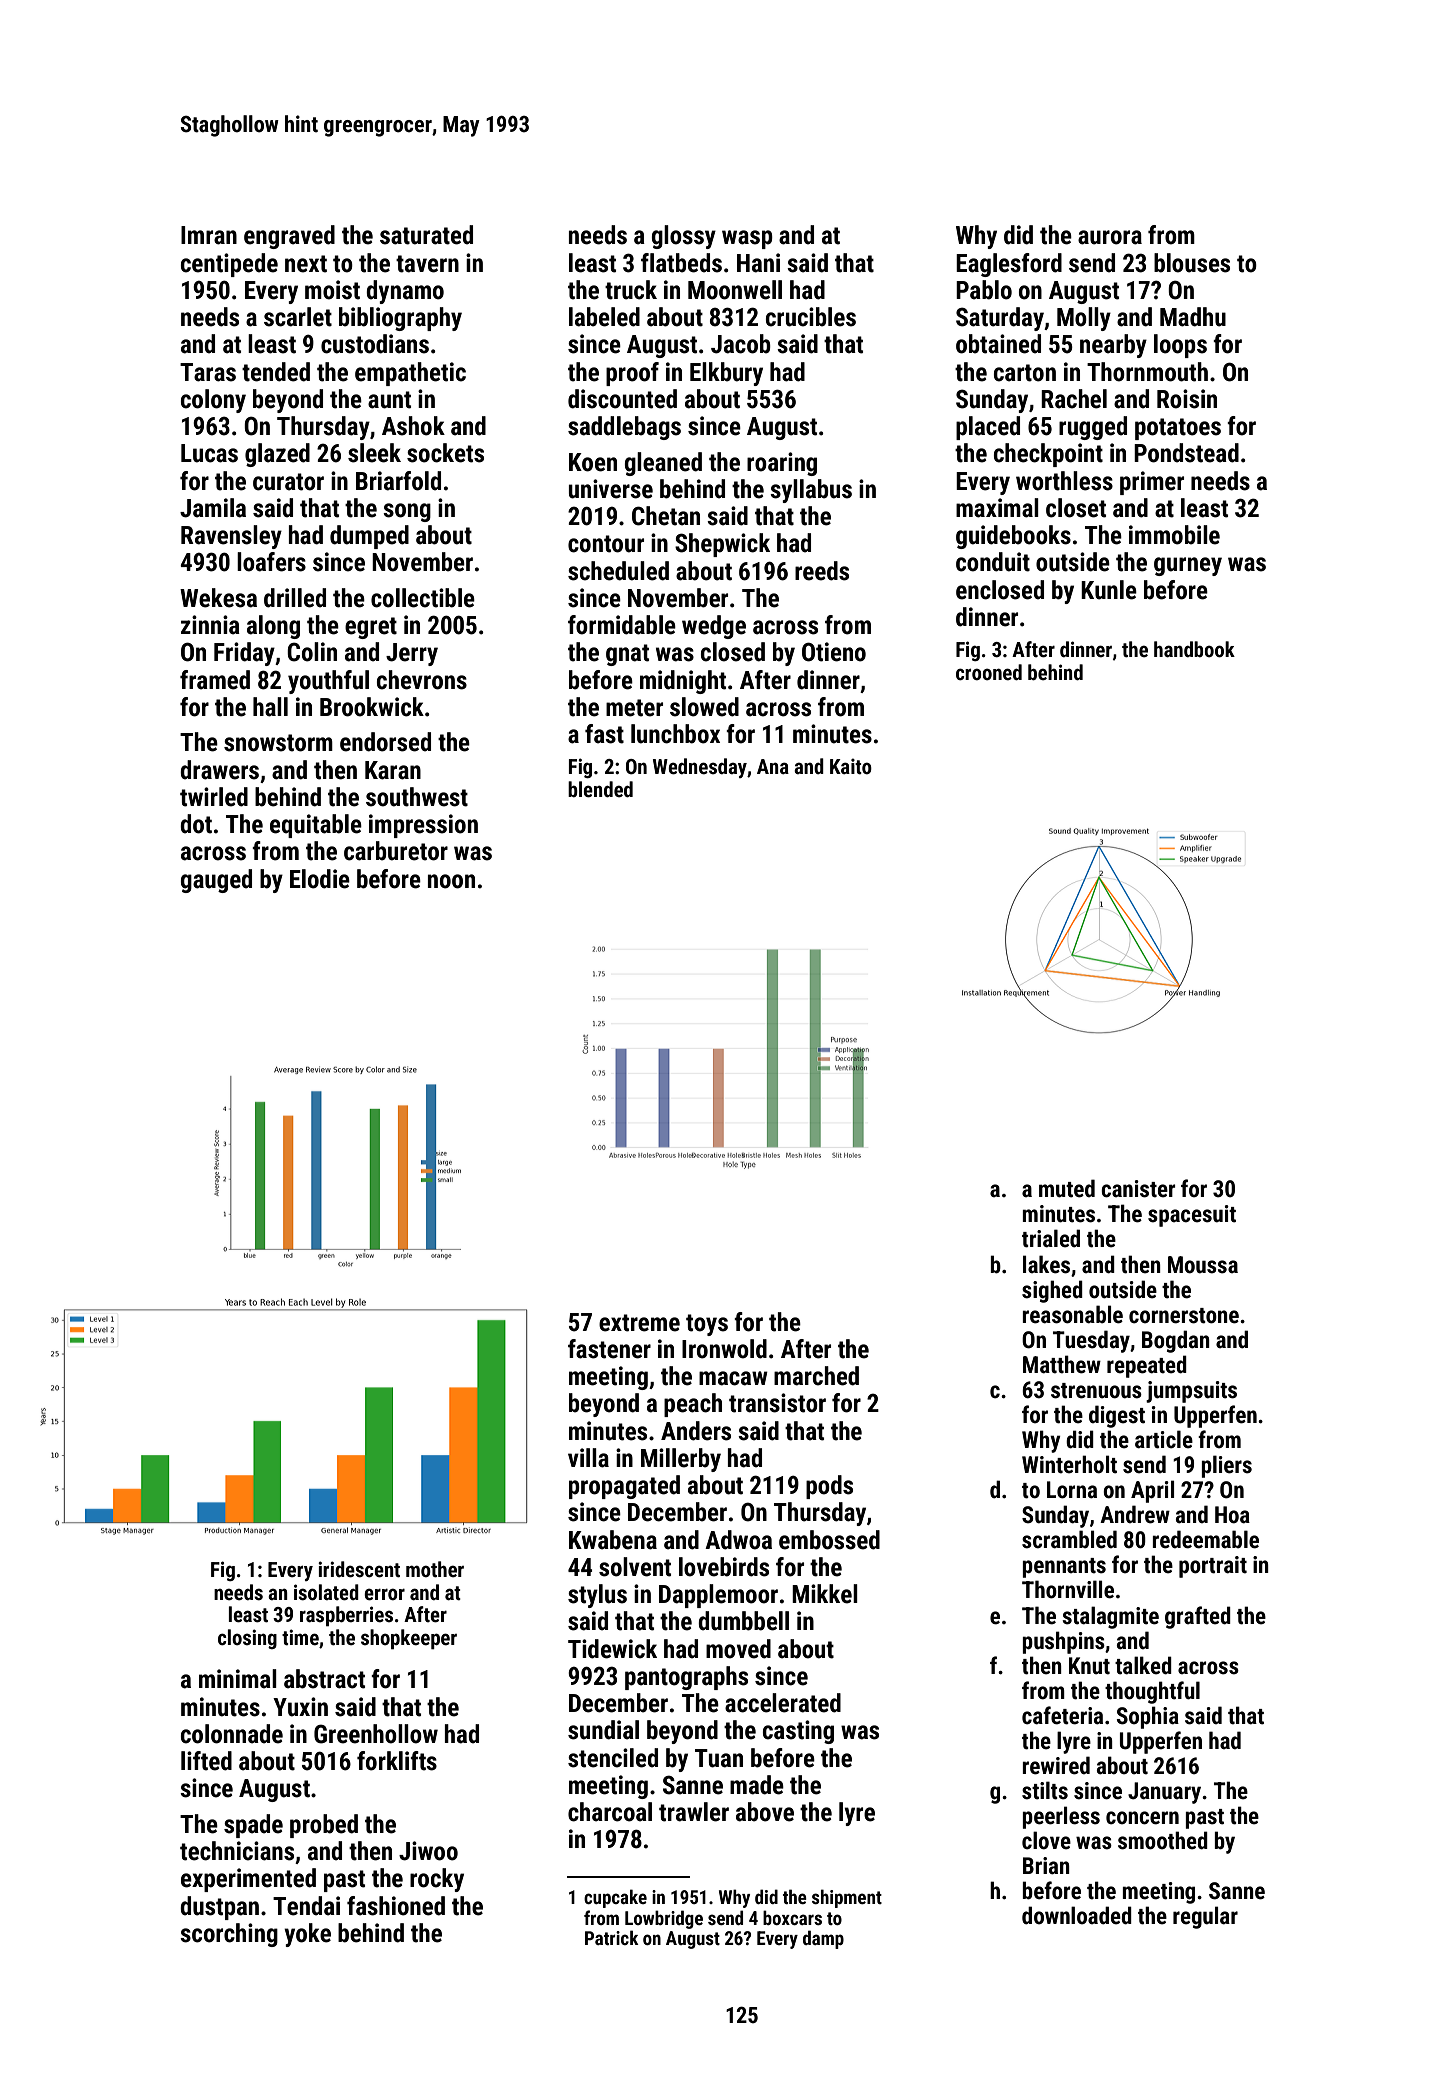  I want to click on pods, so click(829, 1487).
